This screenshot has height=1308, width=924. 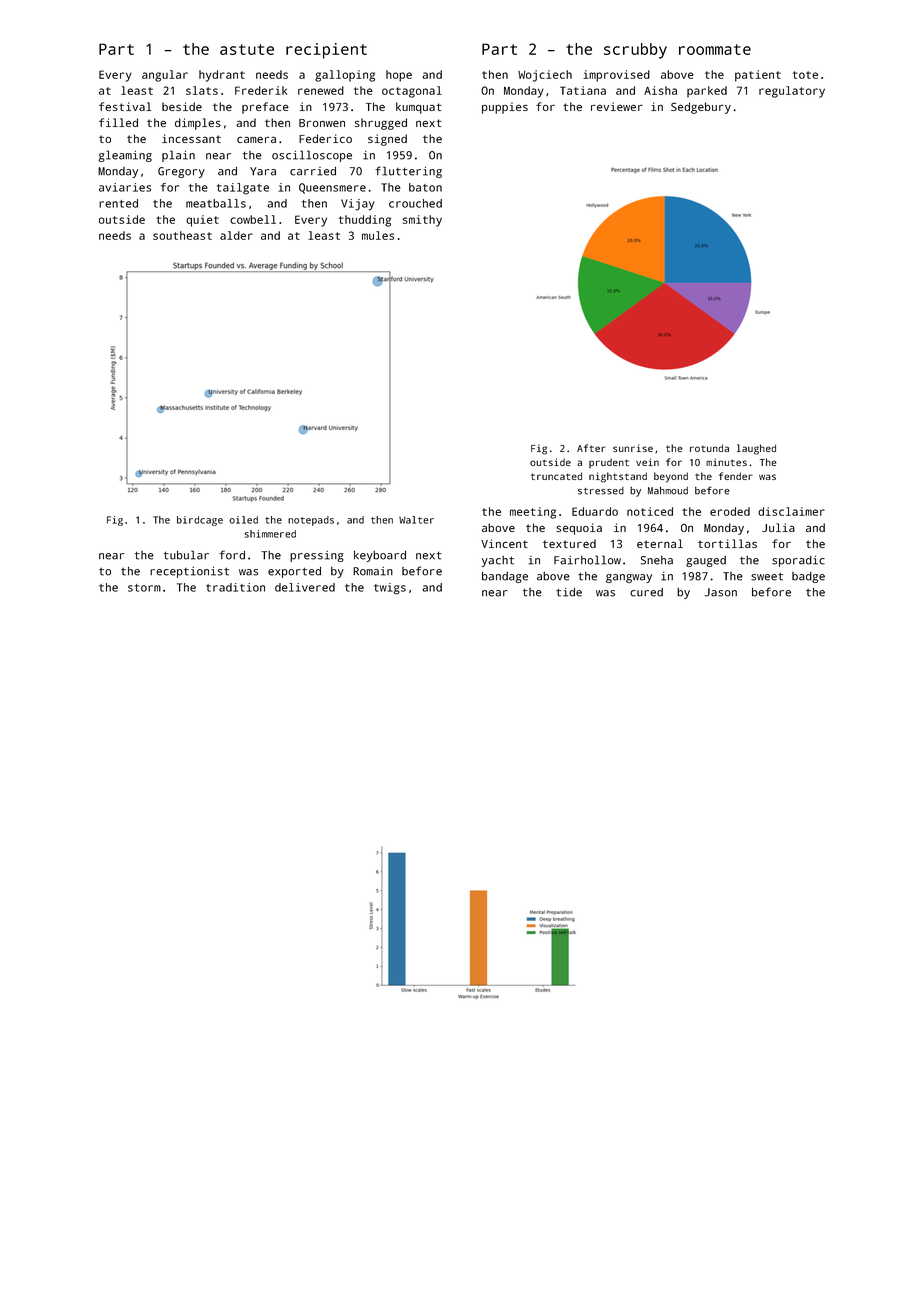 I want to click on smithy, so click(x=422, y=221).
